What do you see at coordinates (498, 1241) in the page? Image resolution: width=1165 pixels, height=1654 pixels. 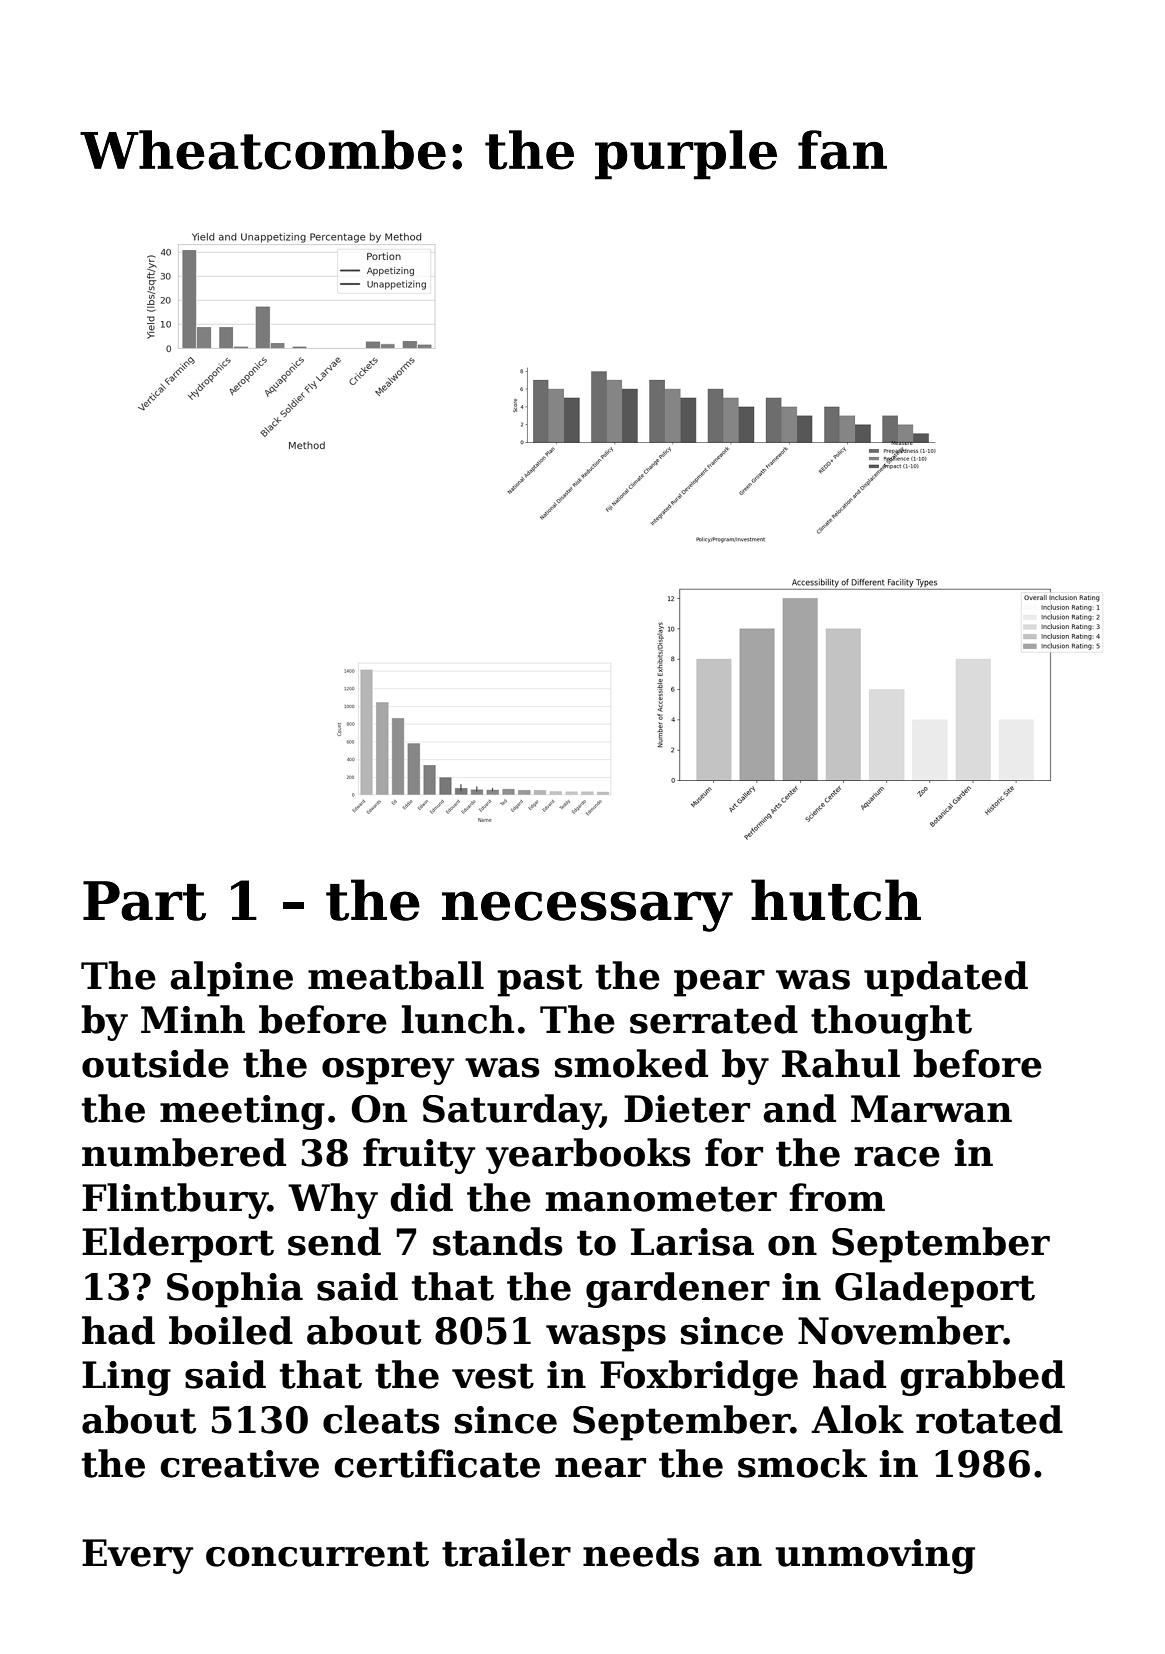 I see `stands` at bounding box center [498, 1241].
